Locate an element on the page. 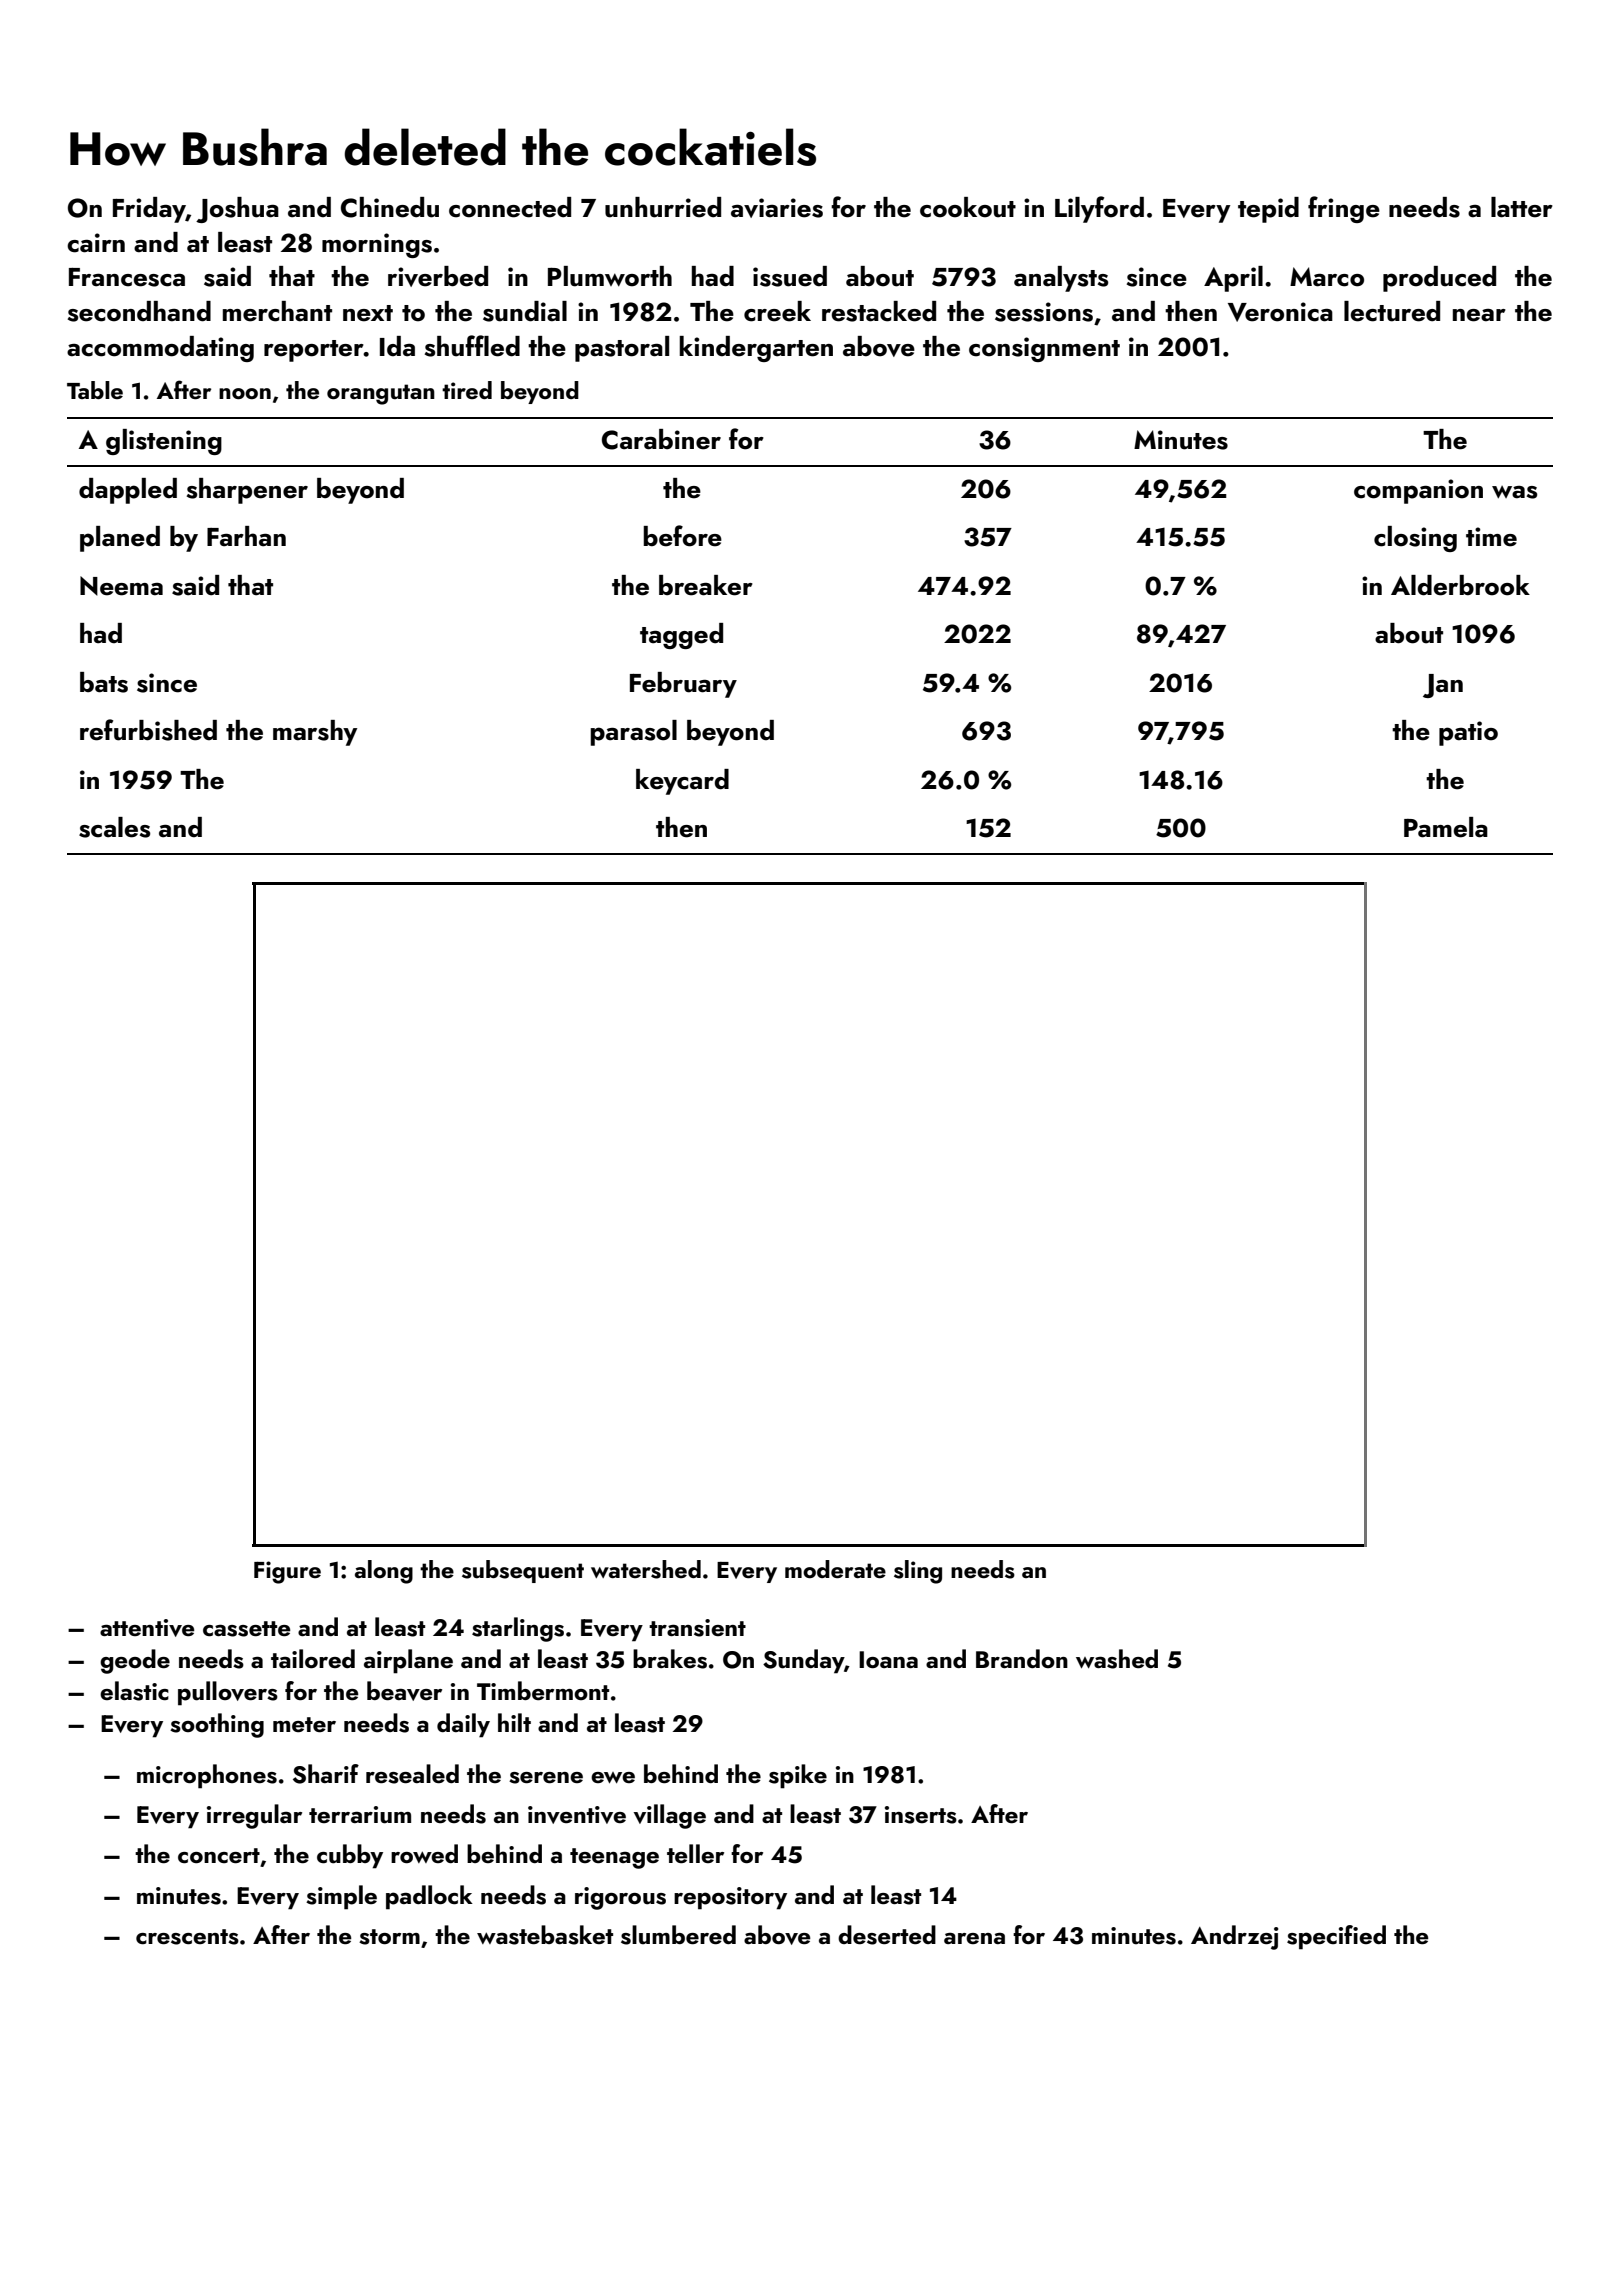 The image size is (1620, 2292). breaker is located at coordinates (706, 585).
